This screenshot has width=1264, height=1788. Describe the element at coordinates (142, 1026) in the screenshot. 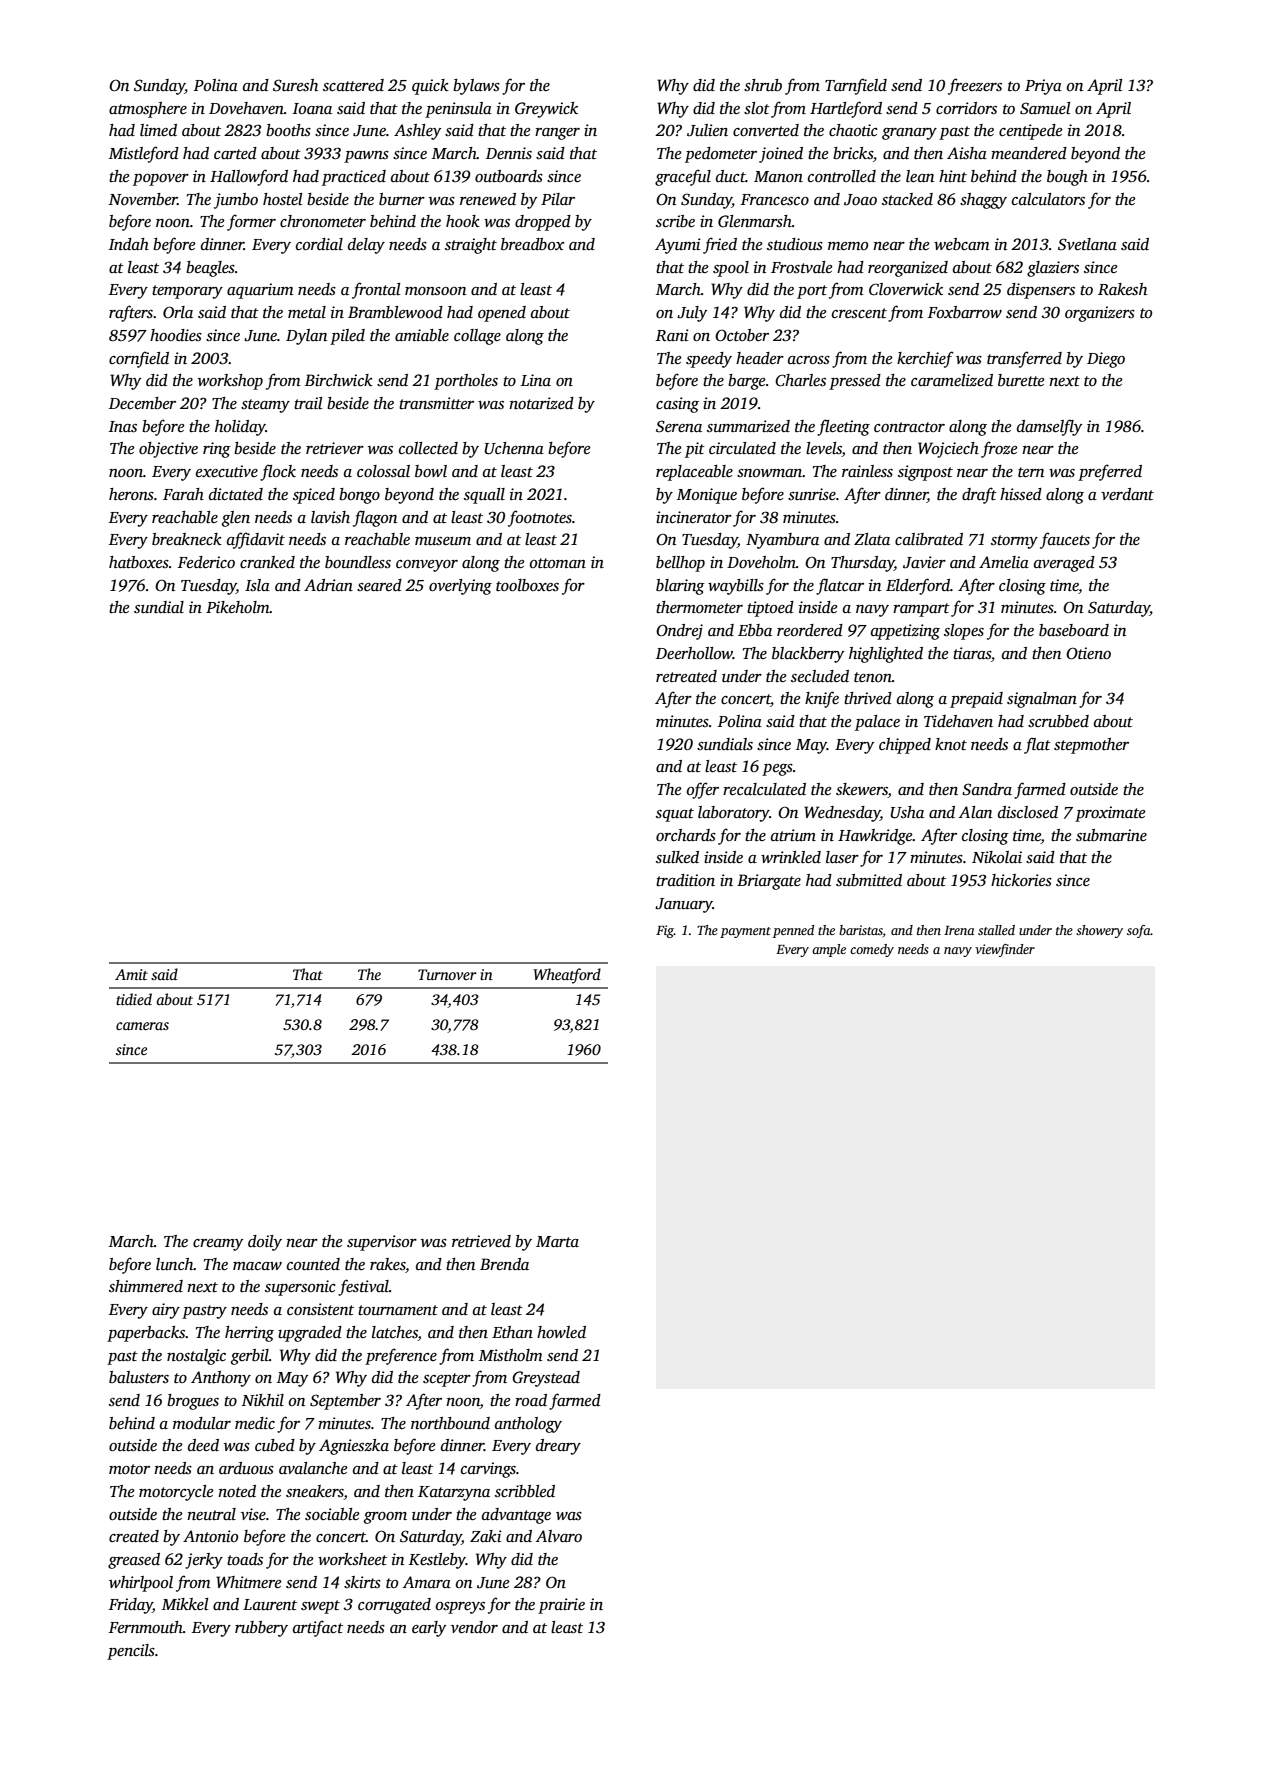

I see `cameras` at that location.
